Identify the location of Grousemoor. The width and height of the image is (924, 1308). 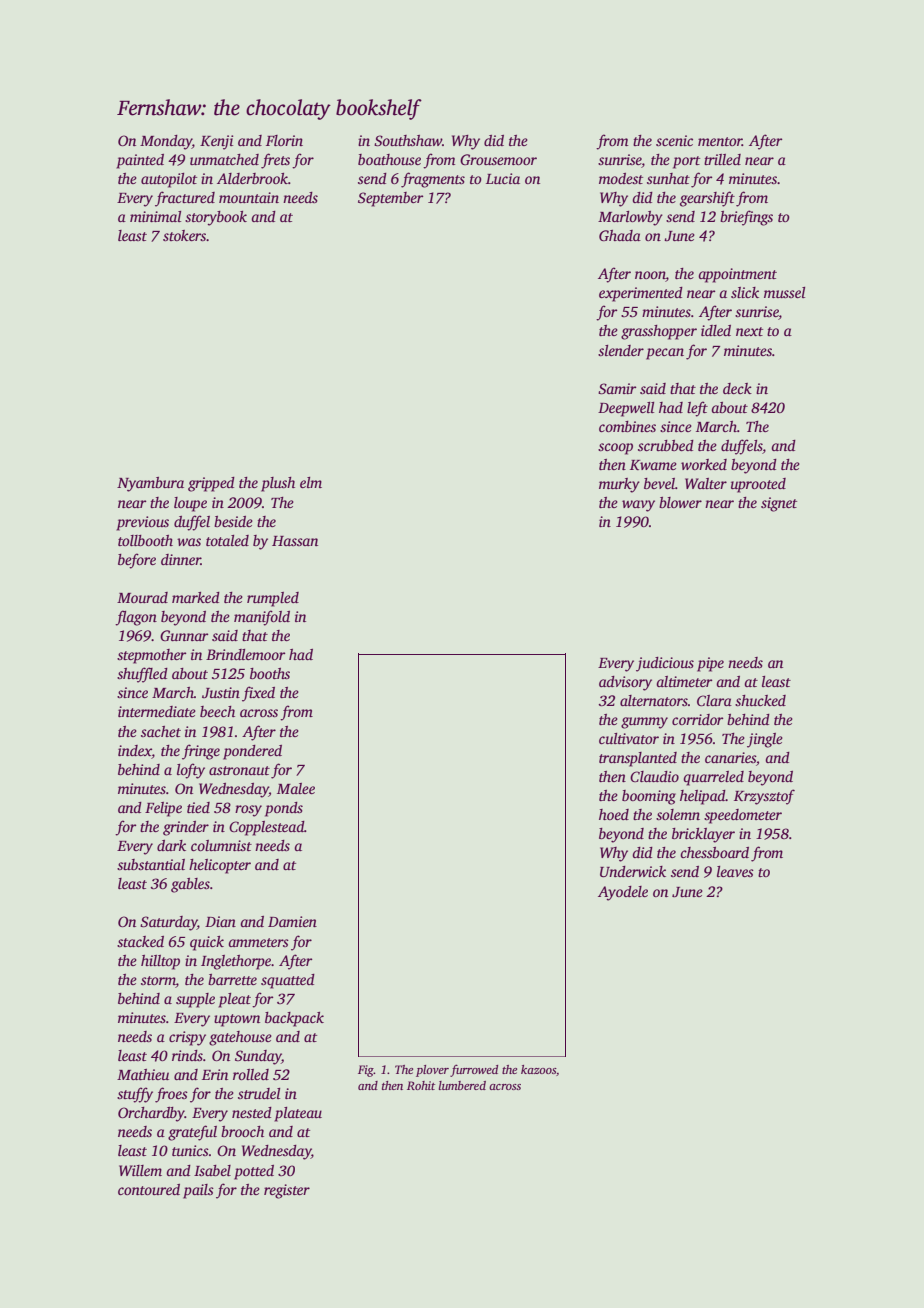
(498, 159).
